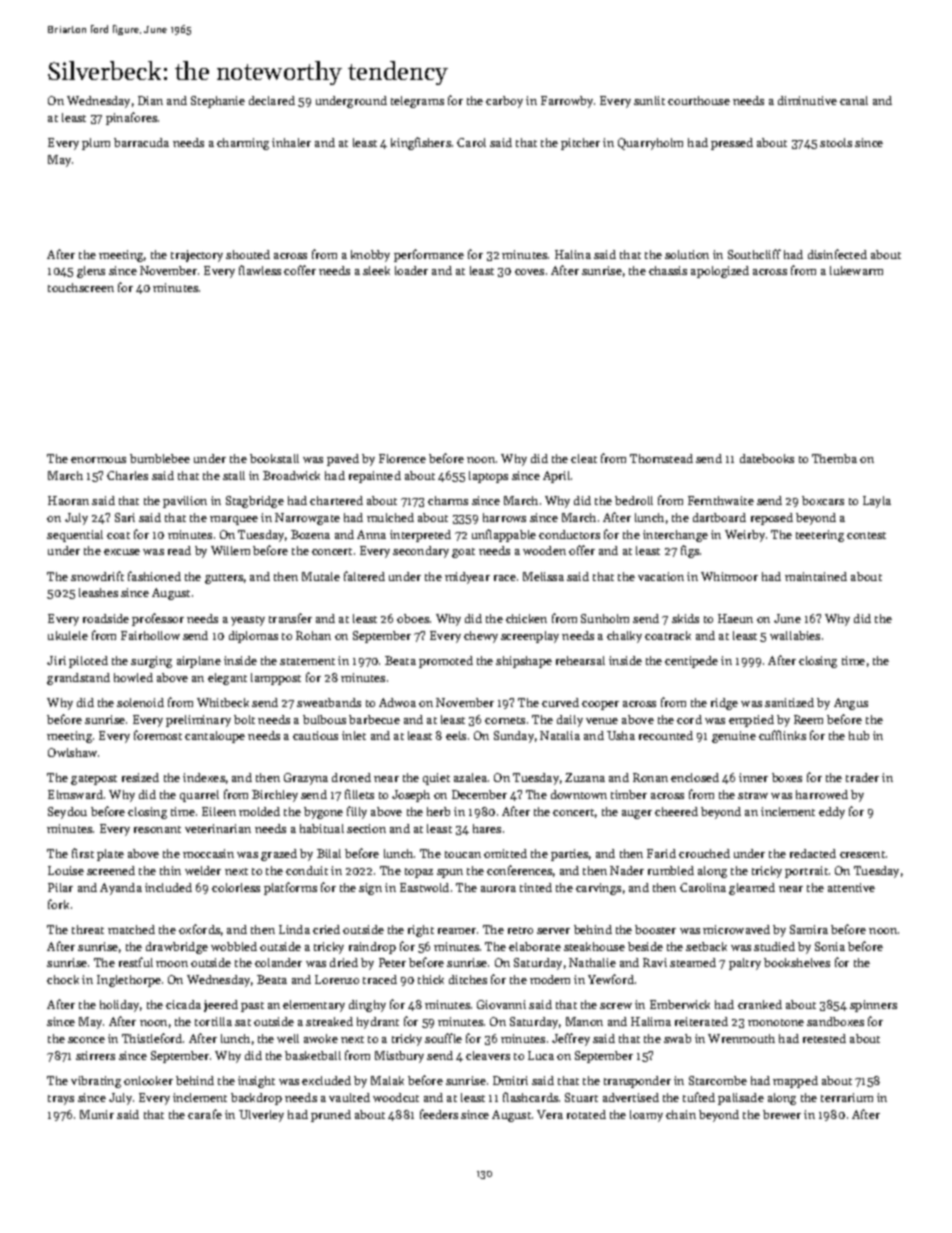 Image resolution: width=952 pixels, height=1233 pixels. Describe the element at coordinates (98, 460) in the page. I see `enormous` at that location.
